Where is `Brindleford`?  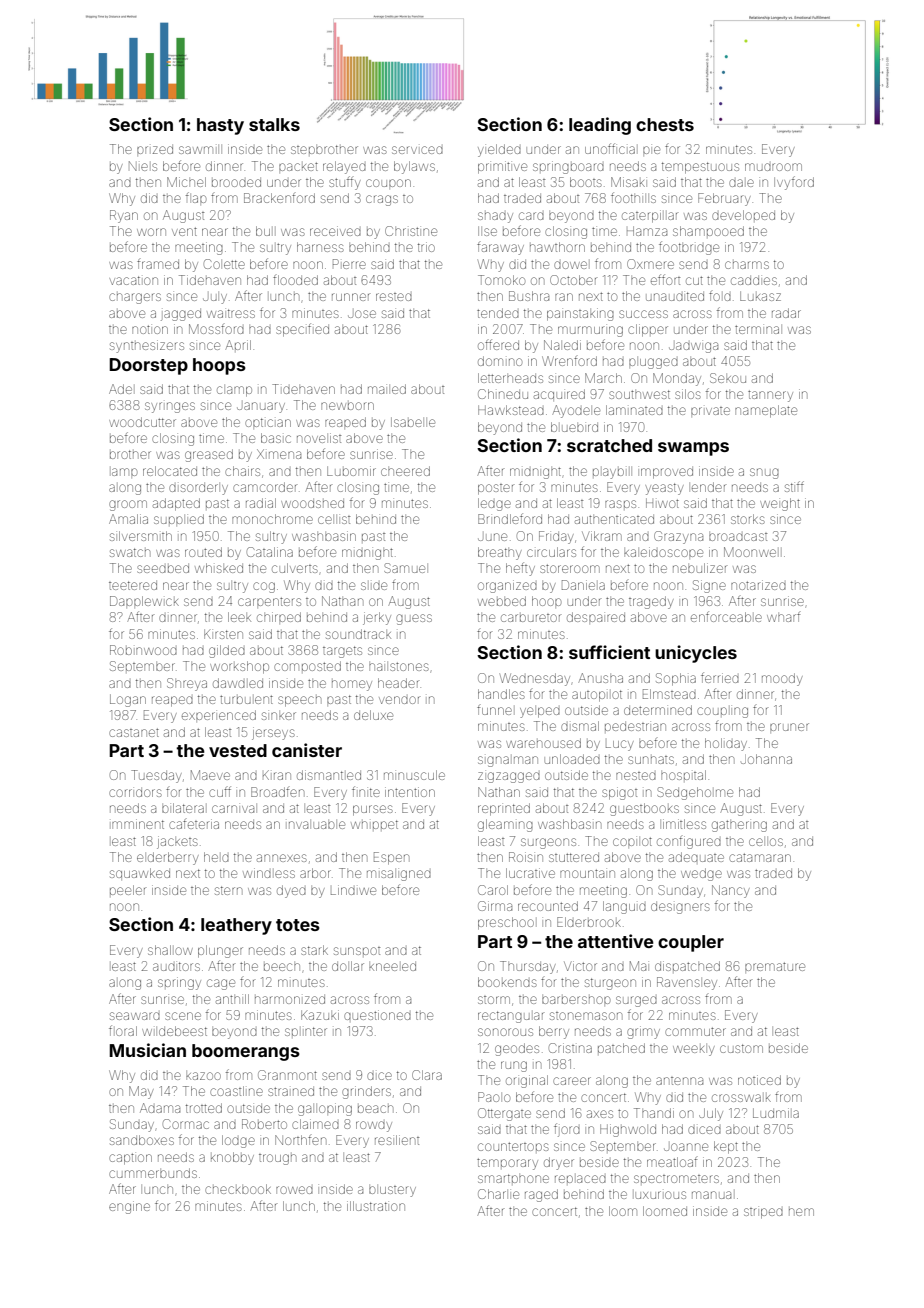 Brindleford is located at coordinates (510, 518).
